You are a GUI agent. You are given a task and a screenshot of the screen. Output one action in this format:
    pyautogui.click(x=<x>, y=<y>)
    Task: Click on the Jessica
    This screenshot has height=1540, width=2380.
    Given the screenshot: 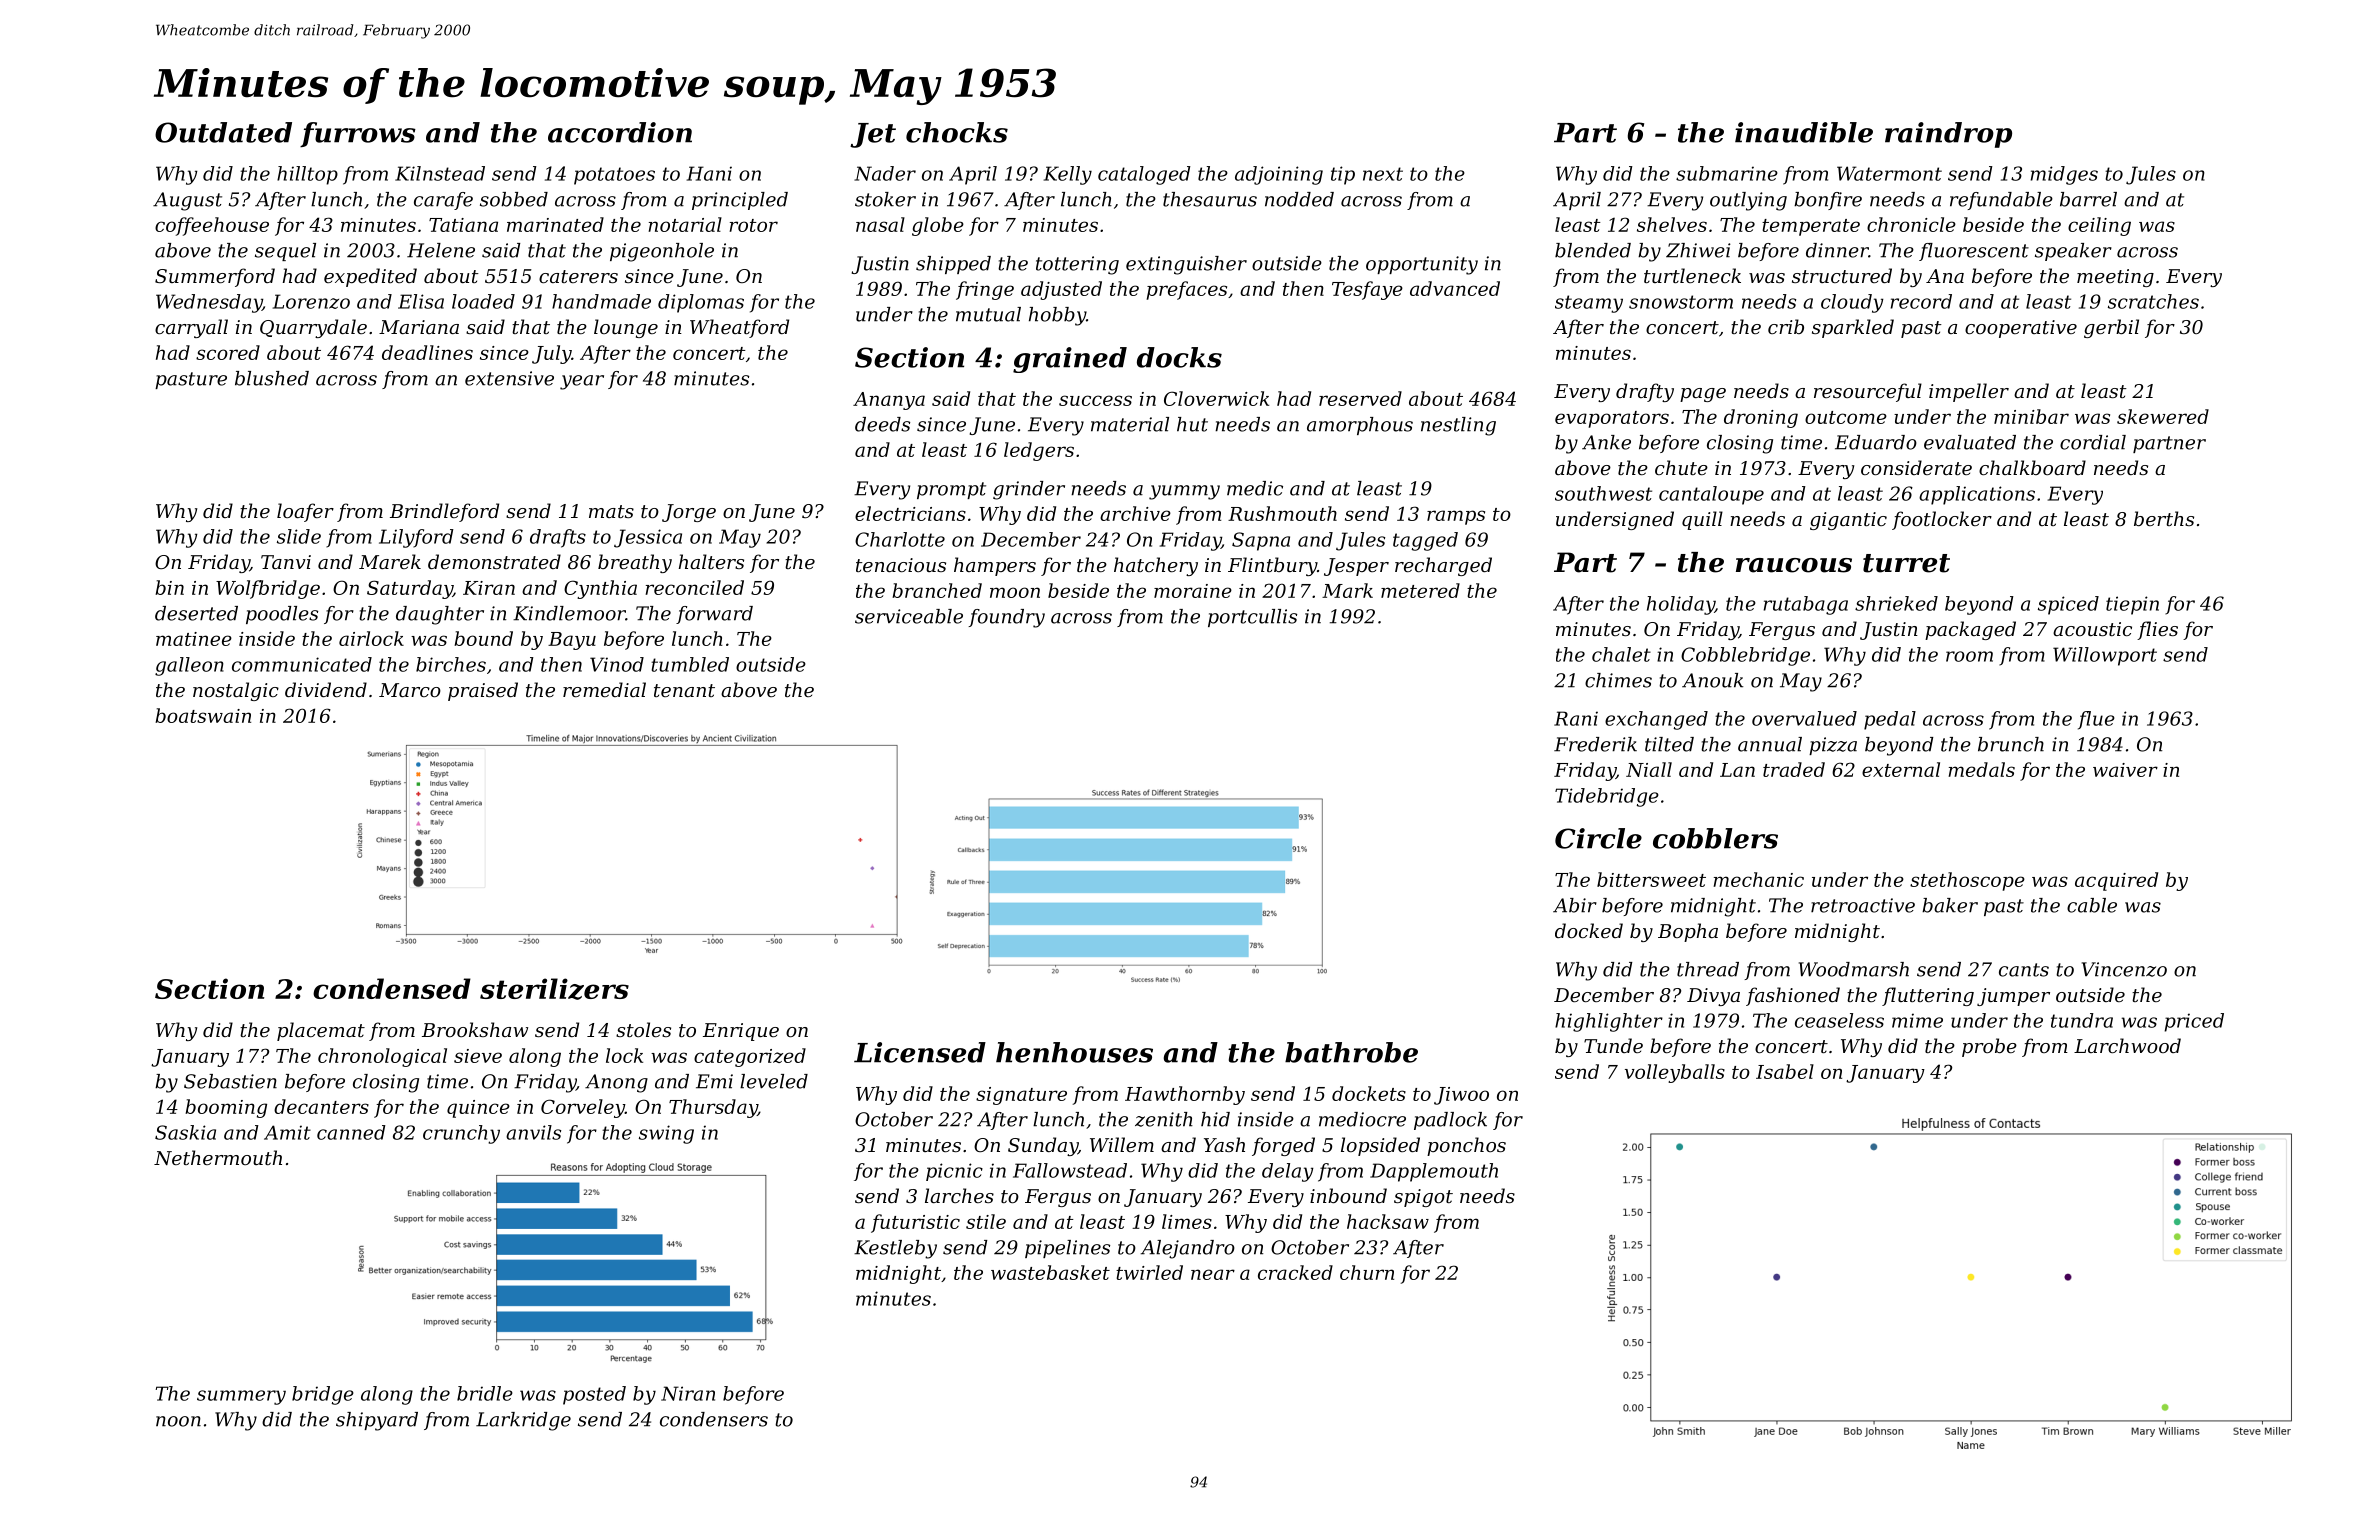 What is the action you would take?
    pyautogui.click(x=648, y=538)
